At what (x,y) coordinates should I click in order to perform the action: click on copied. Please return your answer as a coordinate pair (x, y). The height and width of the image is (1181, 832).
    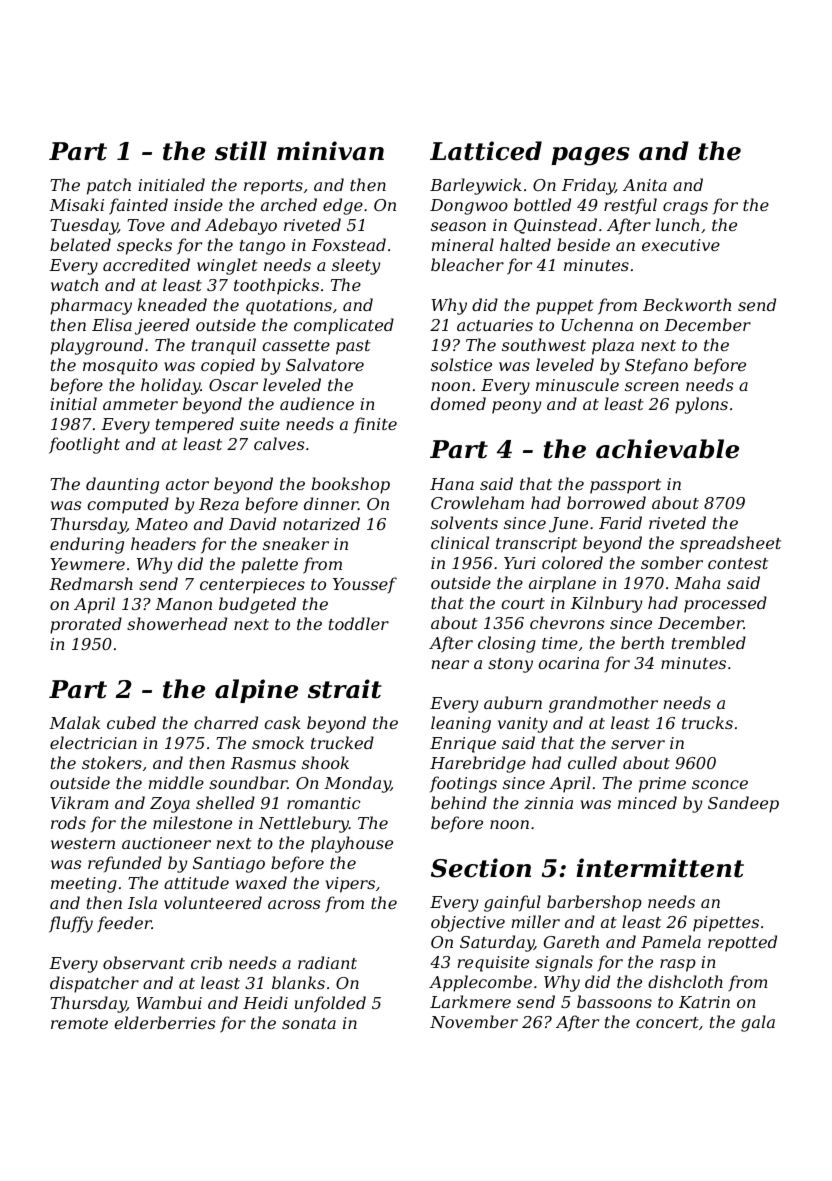
    Looking at the image, I should click on (228, 366).
